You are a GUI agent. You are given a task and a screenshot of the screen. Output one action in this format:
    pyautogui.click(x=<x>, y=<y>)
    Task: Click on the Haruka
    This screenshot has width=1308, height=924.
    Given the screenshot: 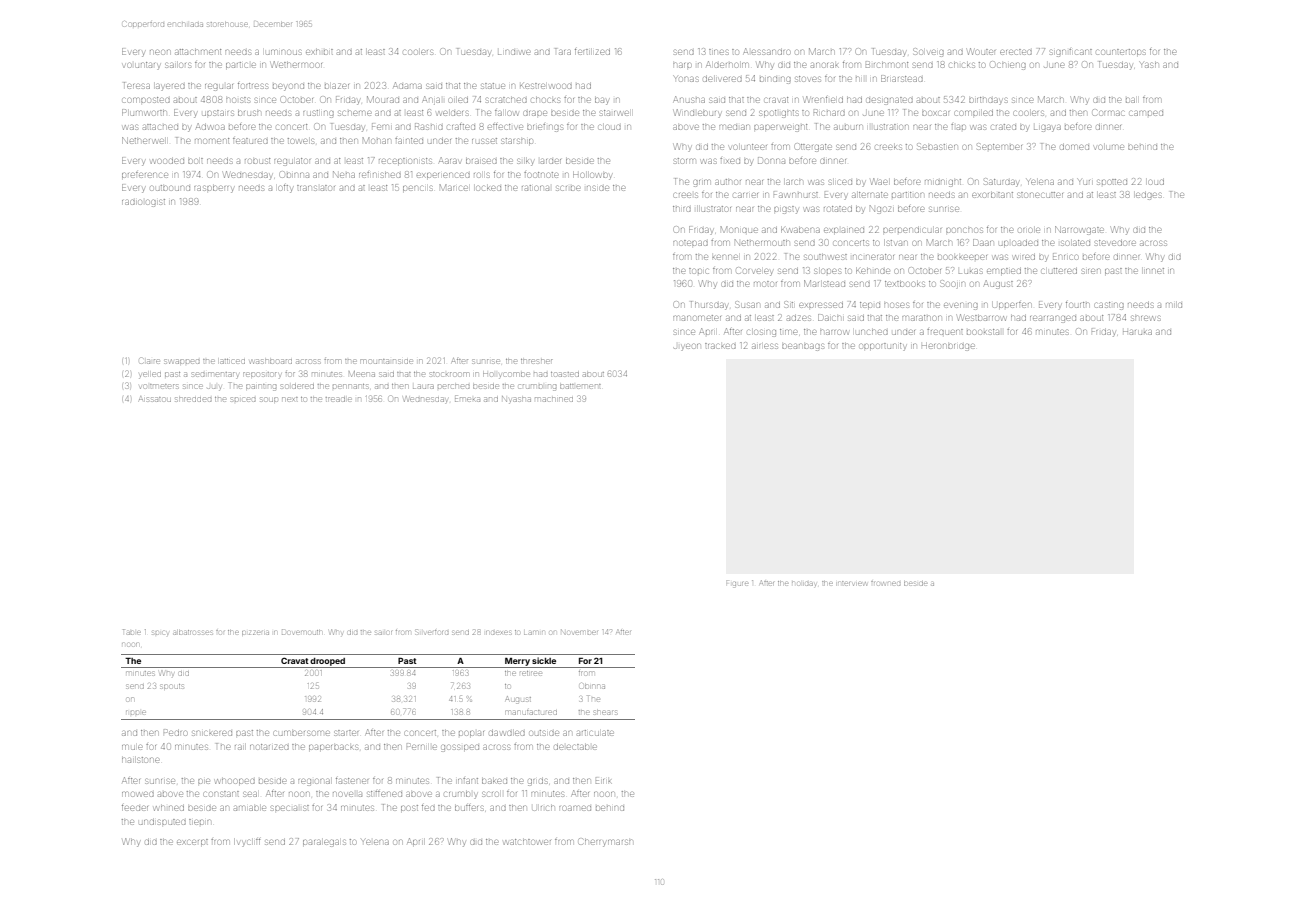 What is the action you would take?
    pyautogui.click(x=1137, y=332)
